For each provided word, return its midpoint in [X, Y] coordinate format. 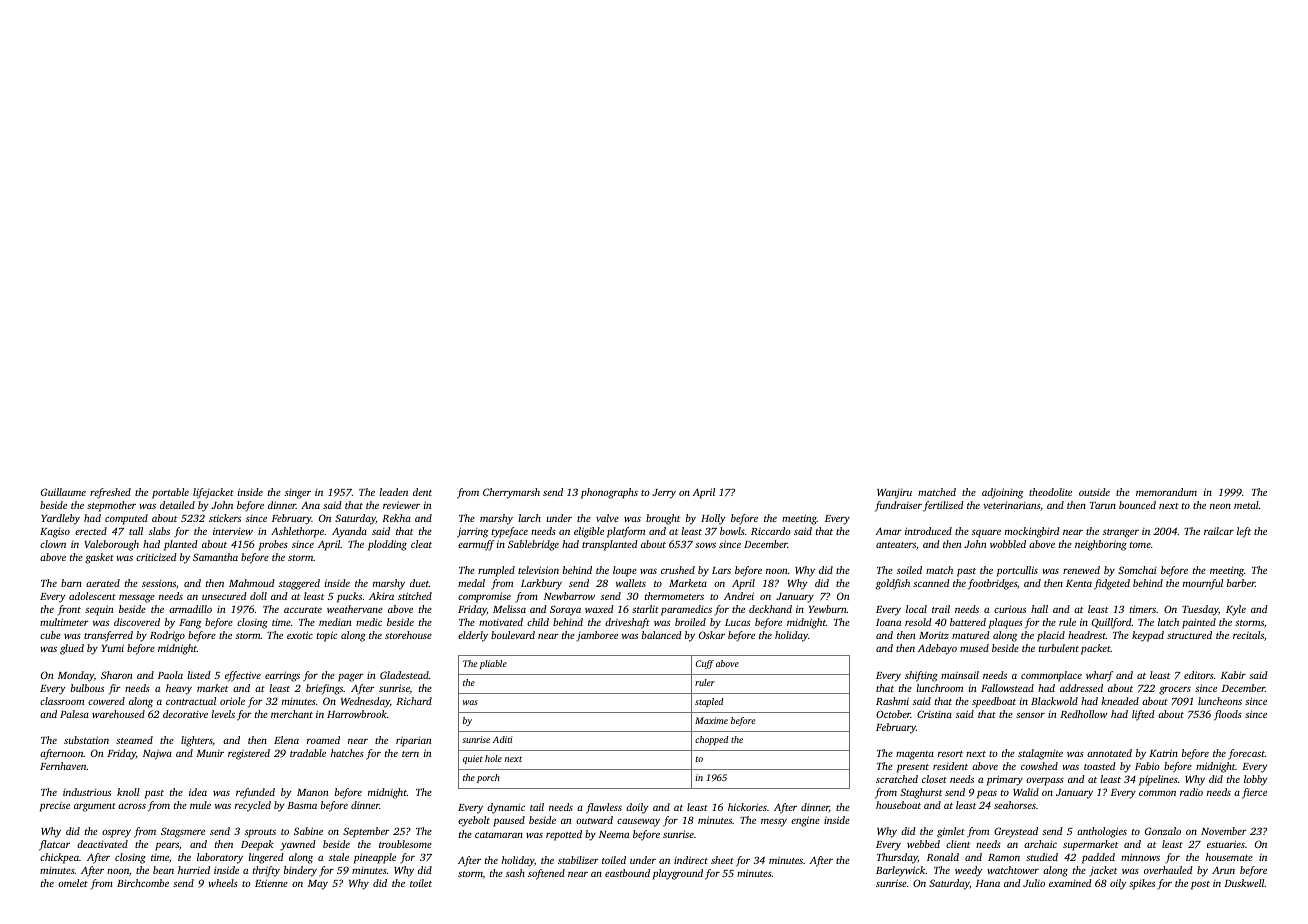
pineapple [374, 858]
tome [1140, 545]
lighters [197, 741]
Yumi [113, 648]
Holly [713, 519]
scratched [897, 779]
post [1200, 885]
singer [298, 493]
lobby [1256, 780]
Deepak [257, 845]
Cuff [704, 664]
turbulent [1059, 648]
